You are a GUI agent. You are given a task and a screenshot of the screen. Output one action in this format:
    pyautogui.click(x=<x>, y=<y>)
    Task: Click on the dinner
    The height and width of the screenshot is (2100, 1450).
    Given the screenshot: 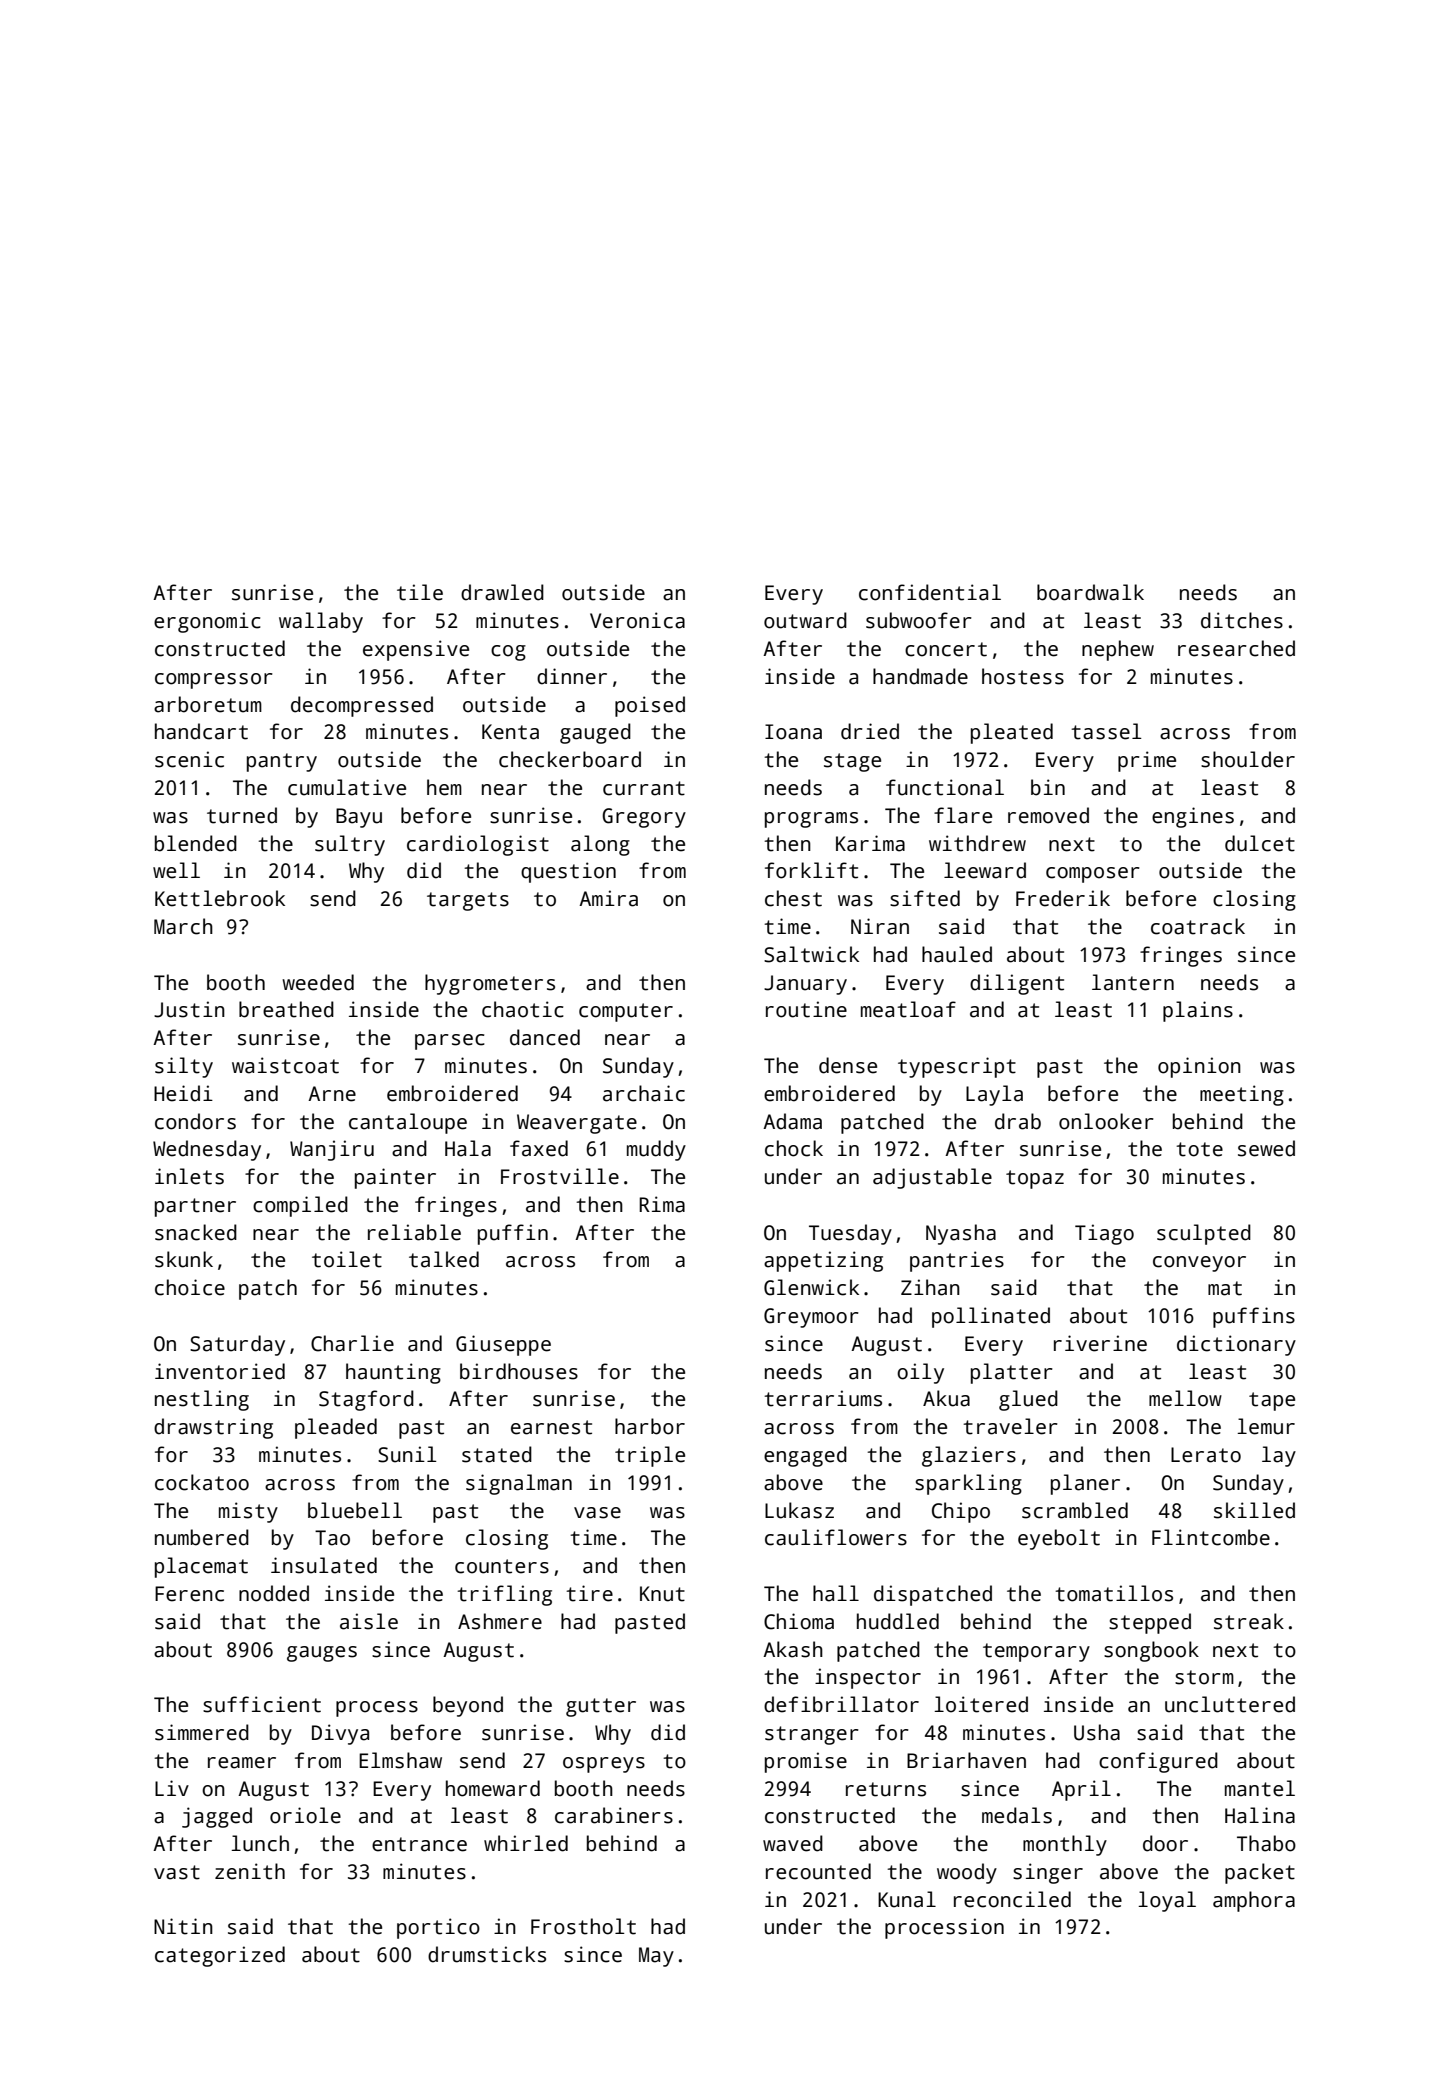 What is the action you would take?
    pyautogui.click(x=572, y=676)
